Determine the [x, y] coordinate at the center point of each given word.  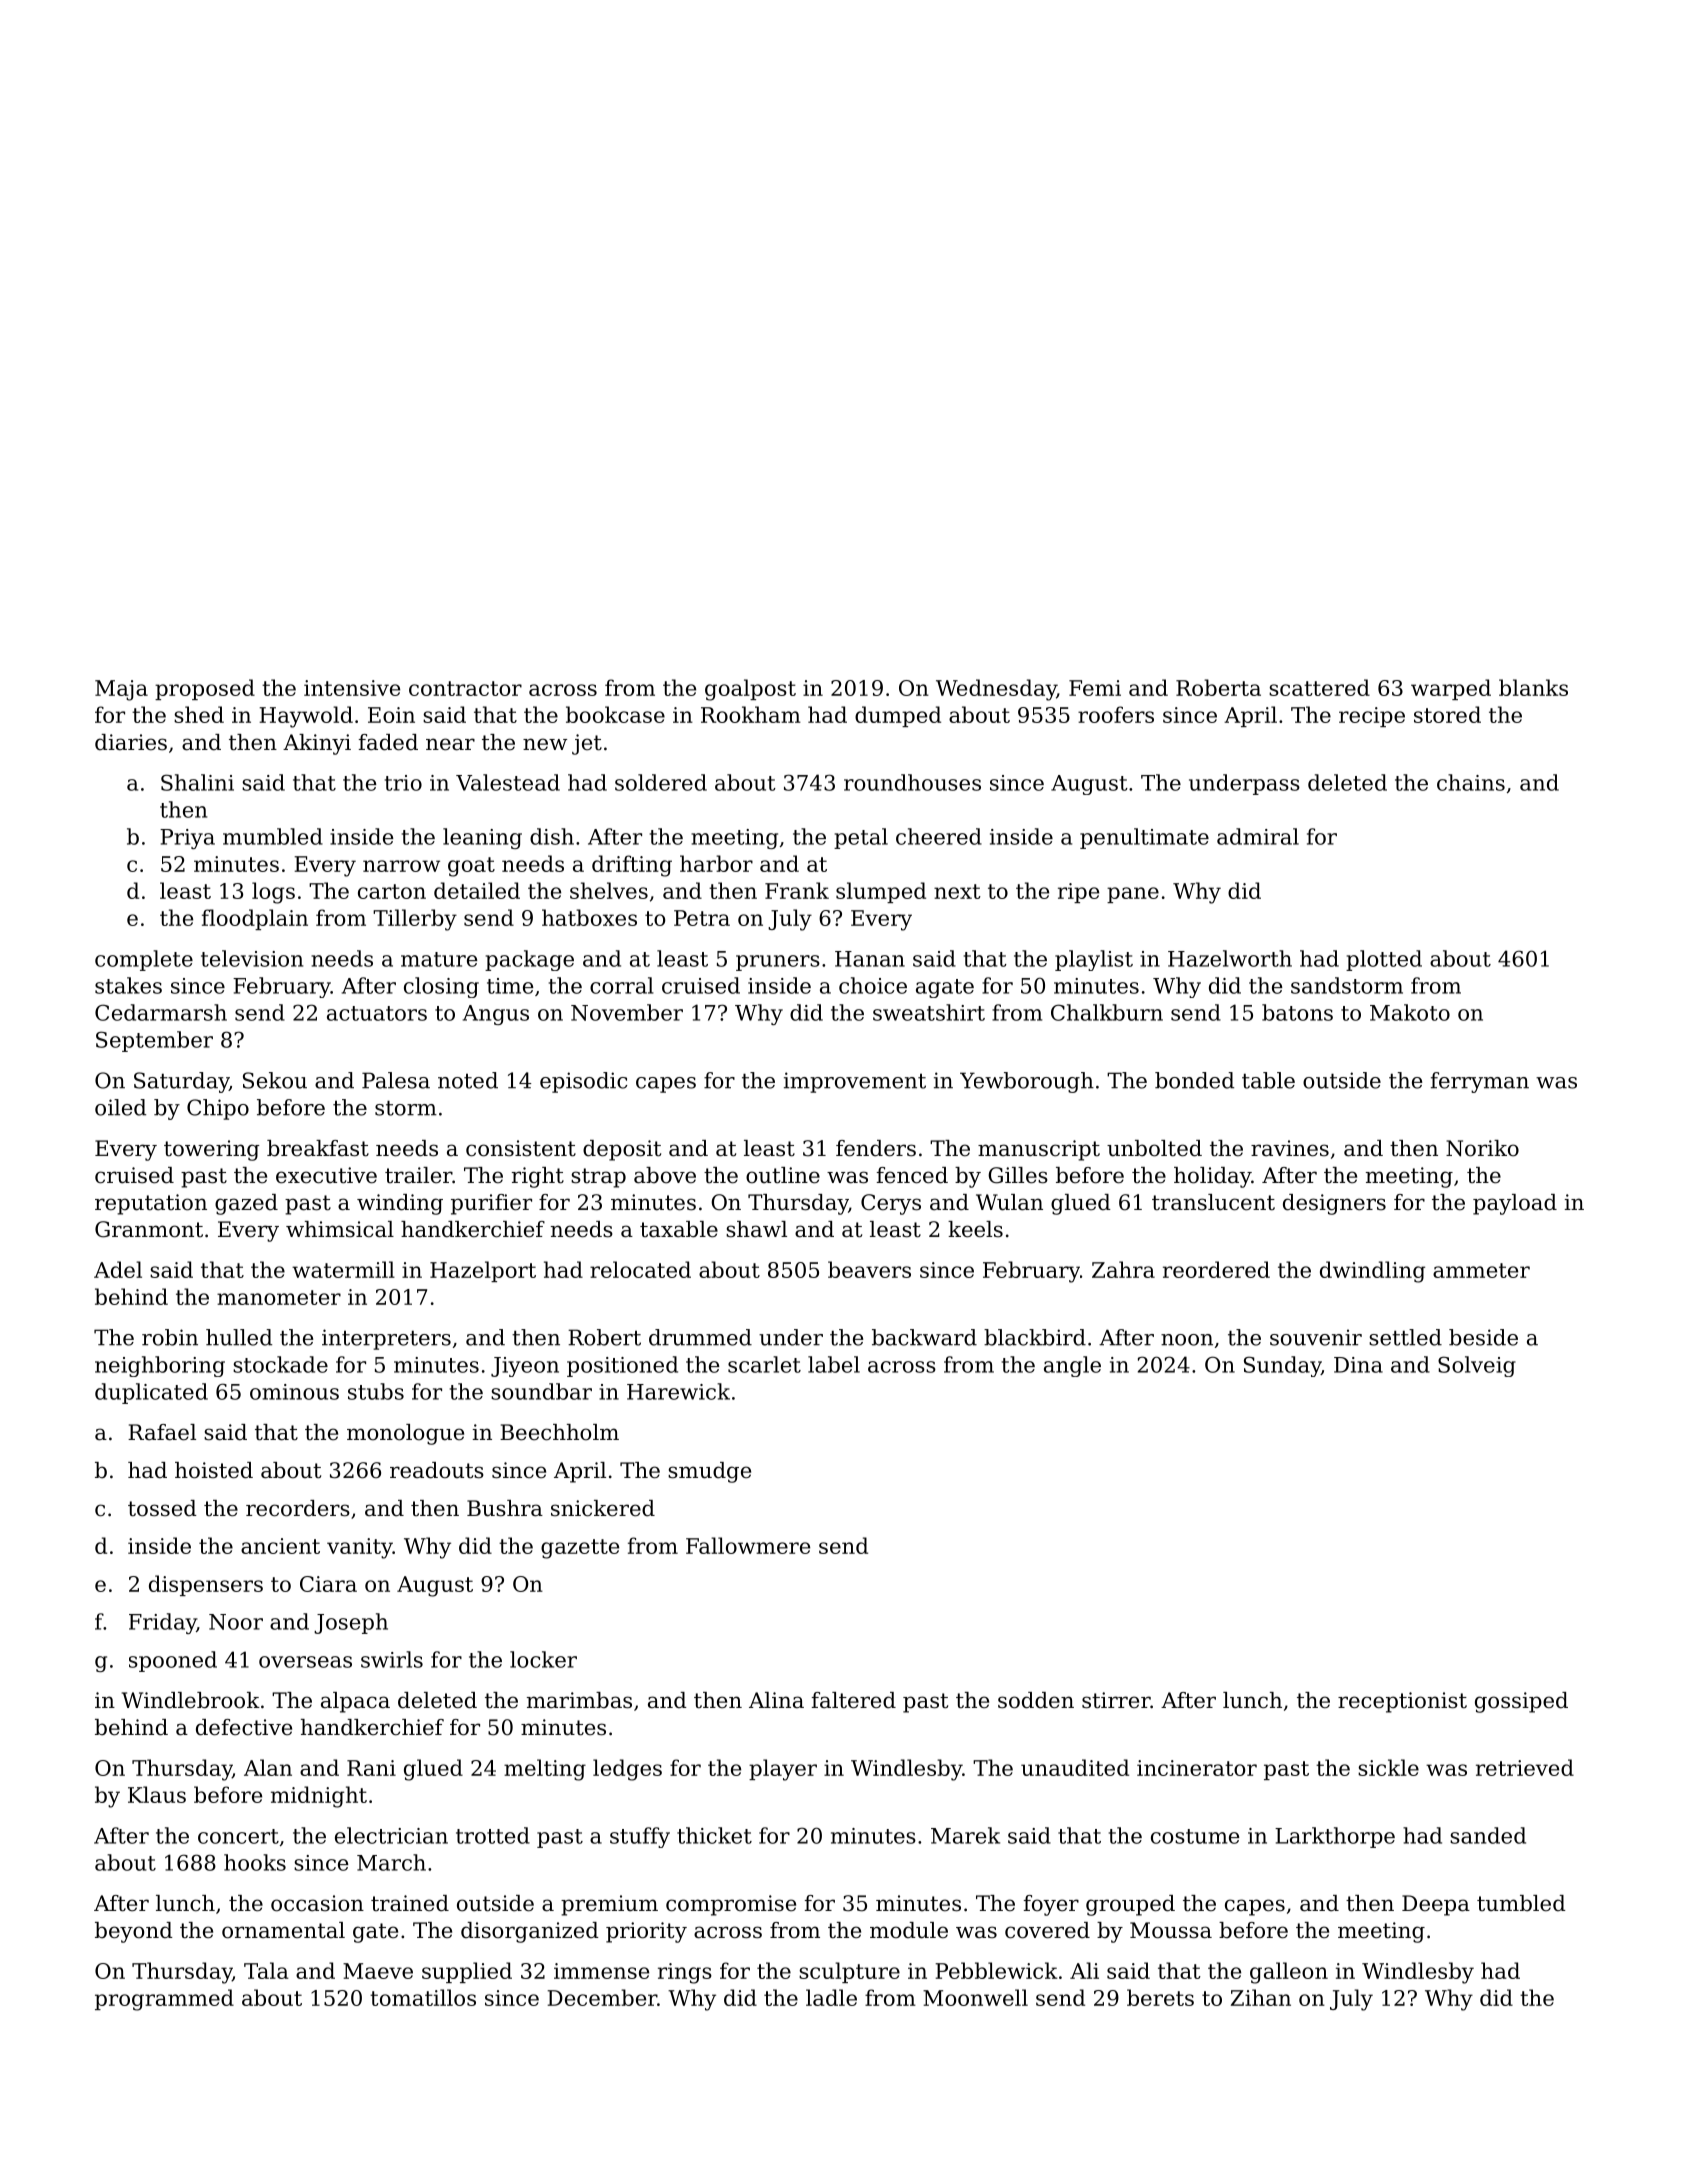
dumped [898, 716]
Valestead [508, 782]
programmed [164, 2000]
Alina [776, 1700]
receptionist [1402, 1702]
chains [1471, 782]
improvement [855, 1082]
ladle [831, 1997]
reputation [151, 1204]
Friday [163, 1623]
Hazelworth [1230, 958]
